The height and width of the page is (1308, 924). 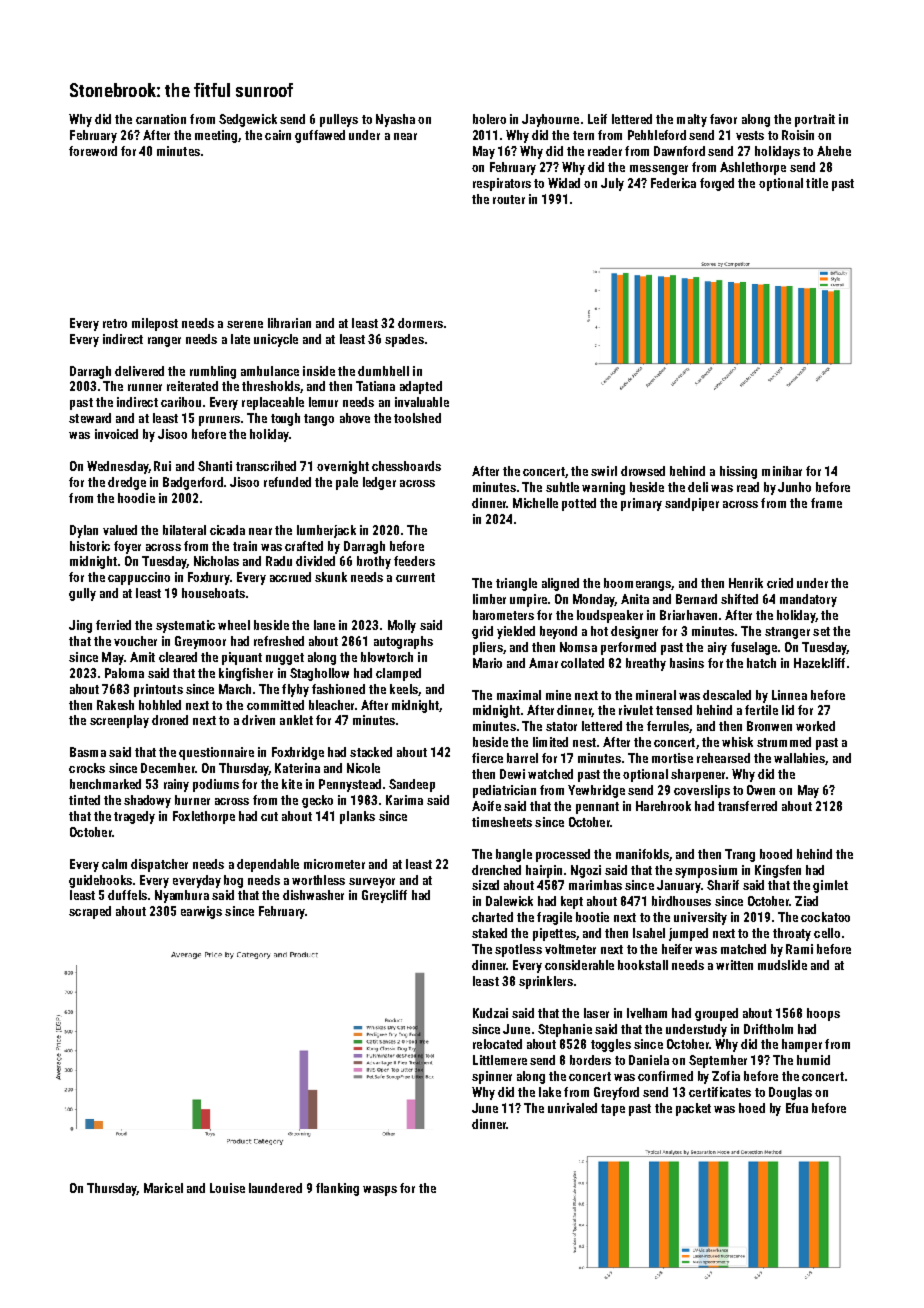 What do you see at coordinates (201, 912) in the page?
I see `earwigs` at bounding box center [201, 912].
